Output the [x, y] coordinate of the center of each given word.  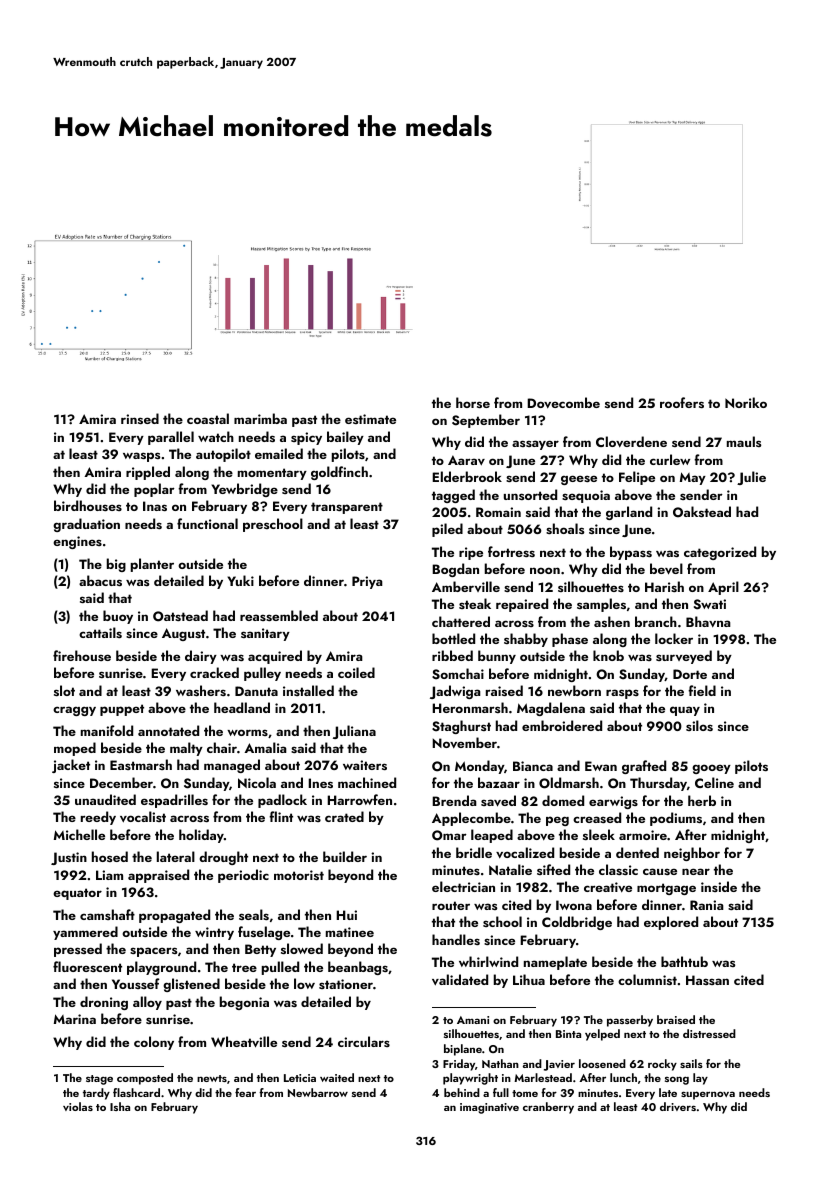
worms [247, 732]
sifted [553, 869]
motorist [299, 875]
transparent [347, 508]
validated [460, 980]
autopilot [223, 455]
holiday [201, 836]
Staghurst [461, 727]
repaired [522, 605]
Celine [714, 782]
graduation [86, 525]
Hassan [707, 980]
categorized [720, 553]
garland [629, 513]
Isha [120, 1106]
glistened [191, 985]
